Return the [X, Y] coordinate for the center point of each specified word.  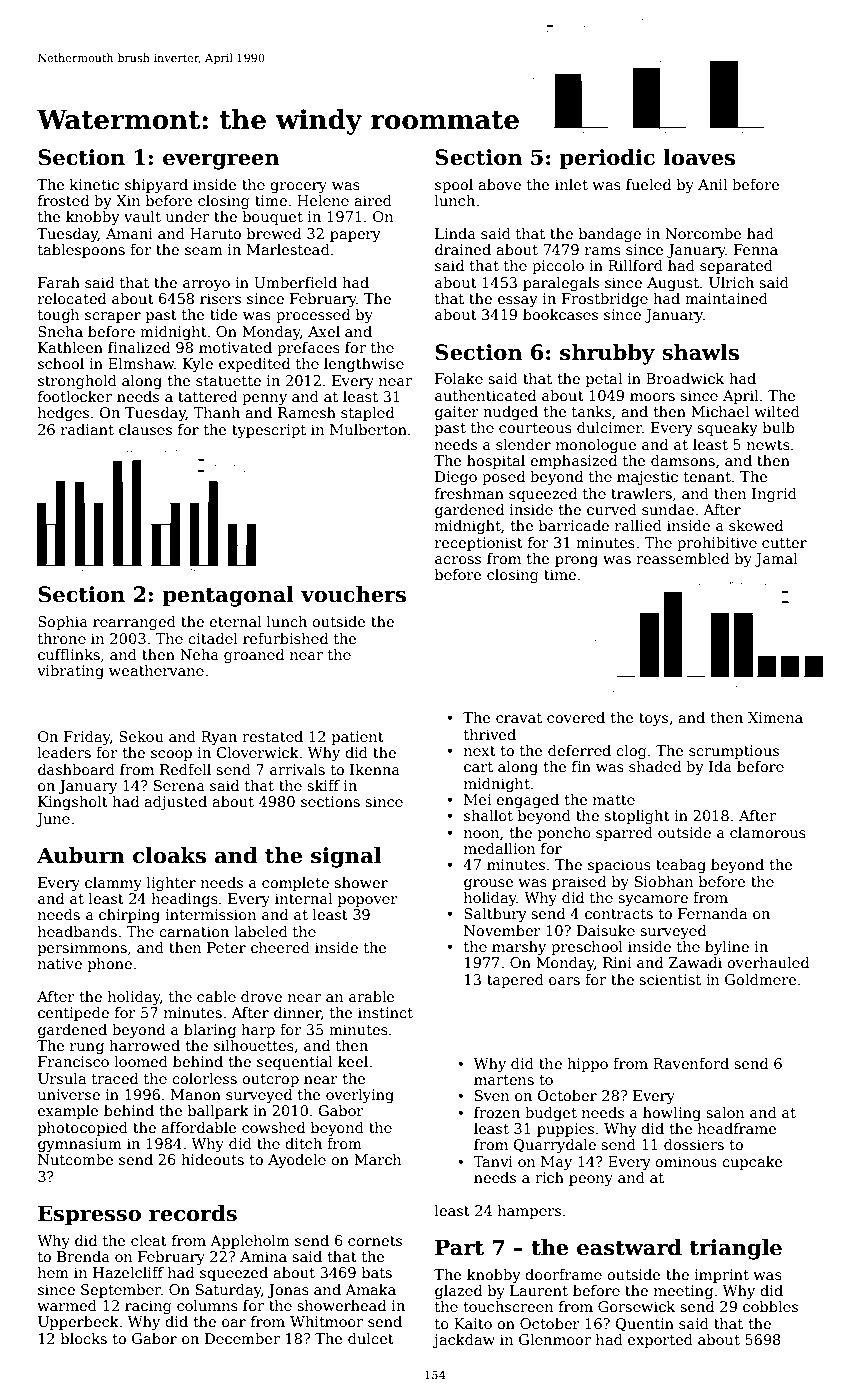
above [499, 184]
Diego [456, 478]
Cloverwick [257, 752]
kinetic [94, 184]
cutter [784, 543]
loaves [699, 157]
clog [631, 752]
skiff [323, 785]
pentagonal [228, 596]
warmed [67, 1305]
